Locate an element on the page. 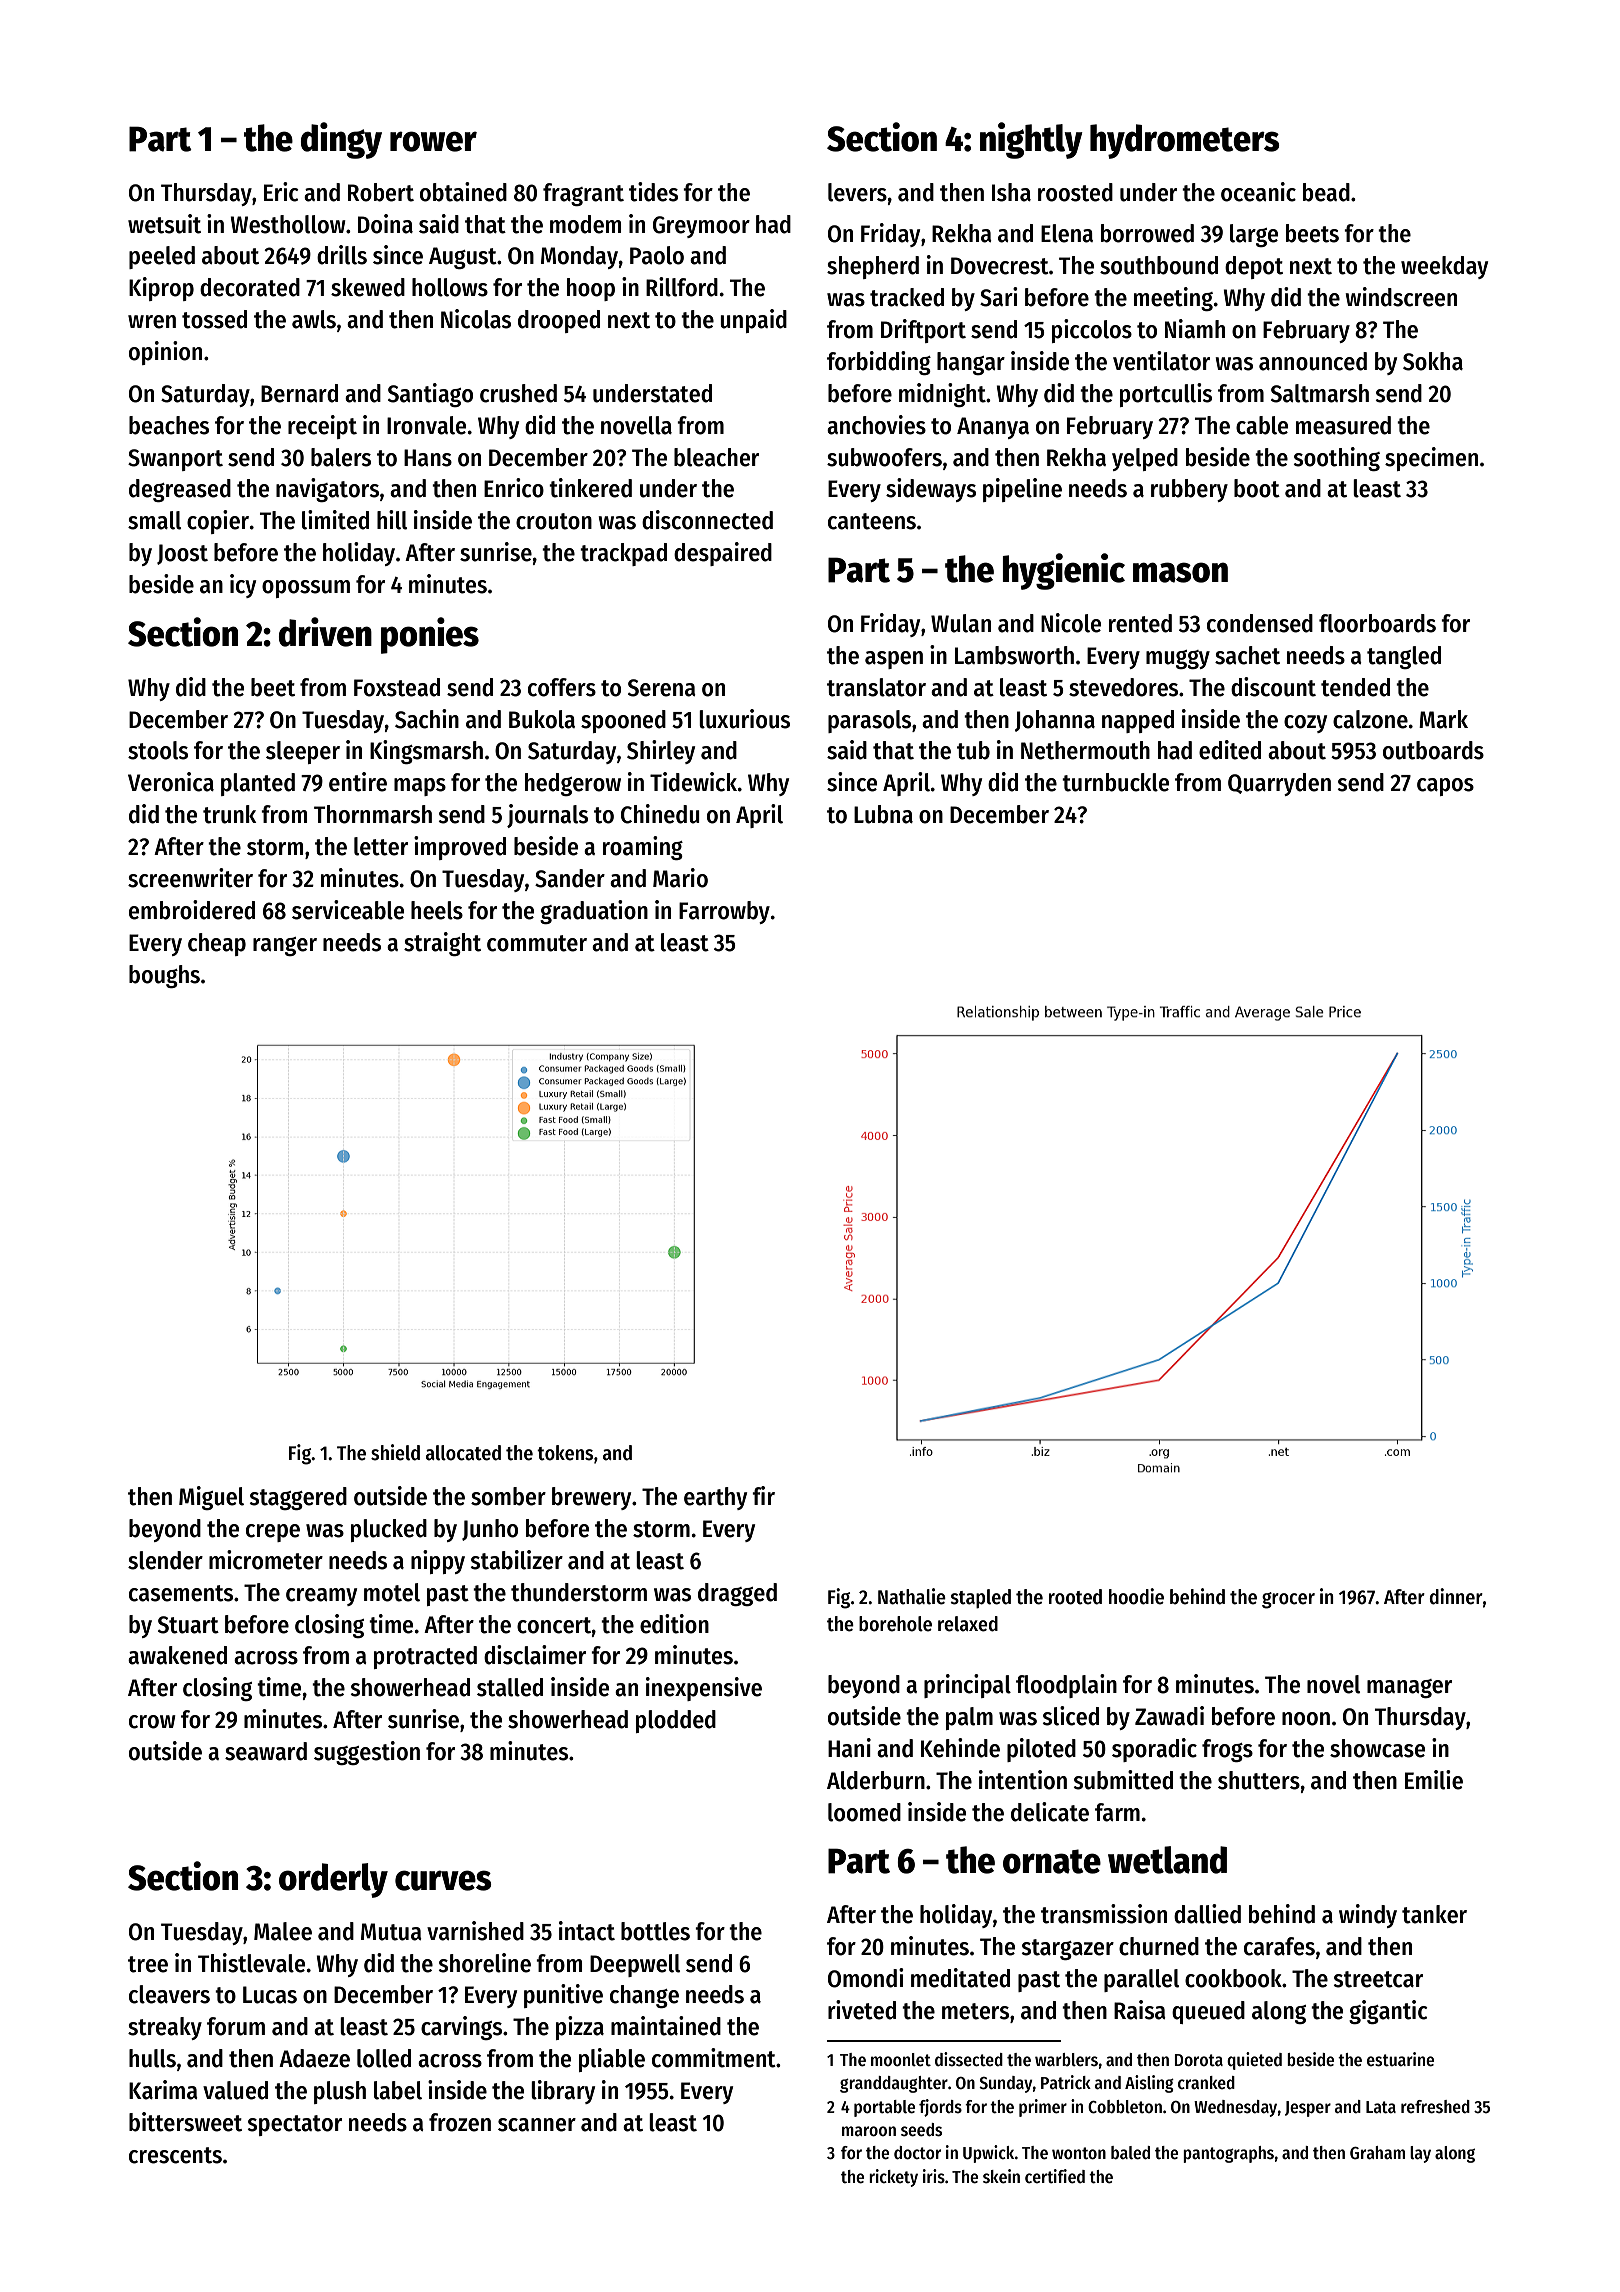  modem is located at coordinates (585, 224).
